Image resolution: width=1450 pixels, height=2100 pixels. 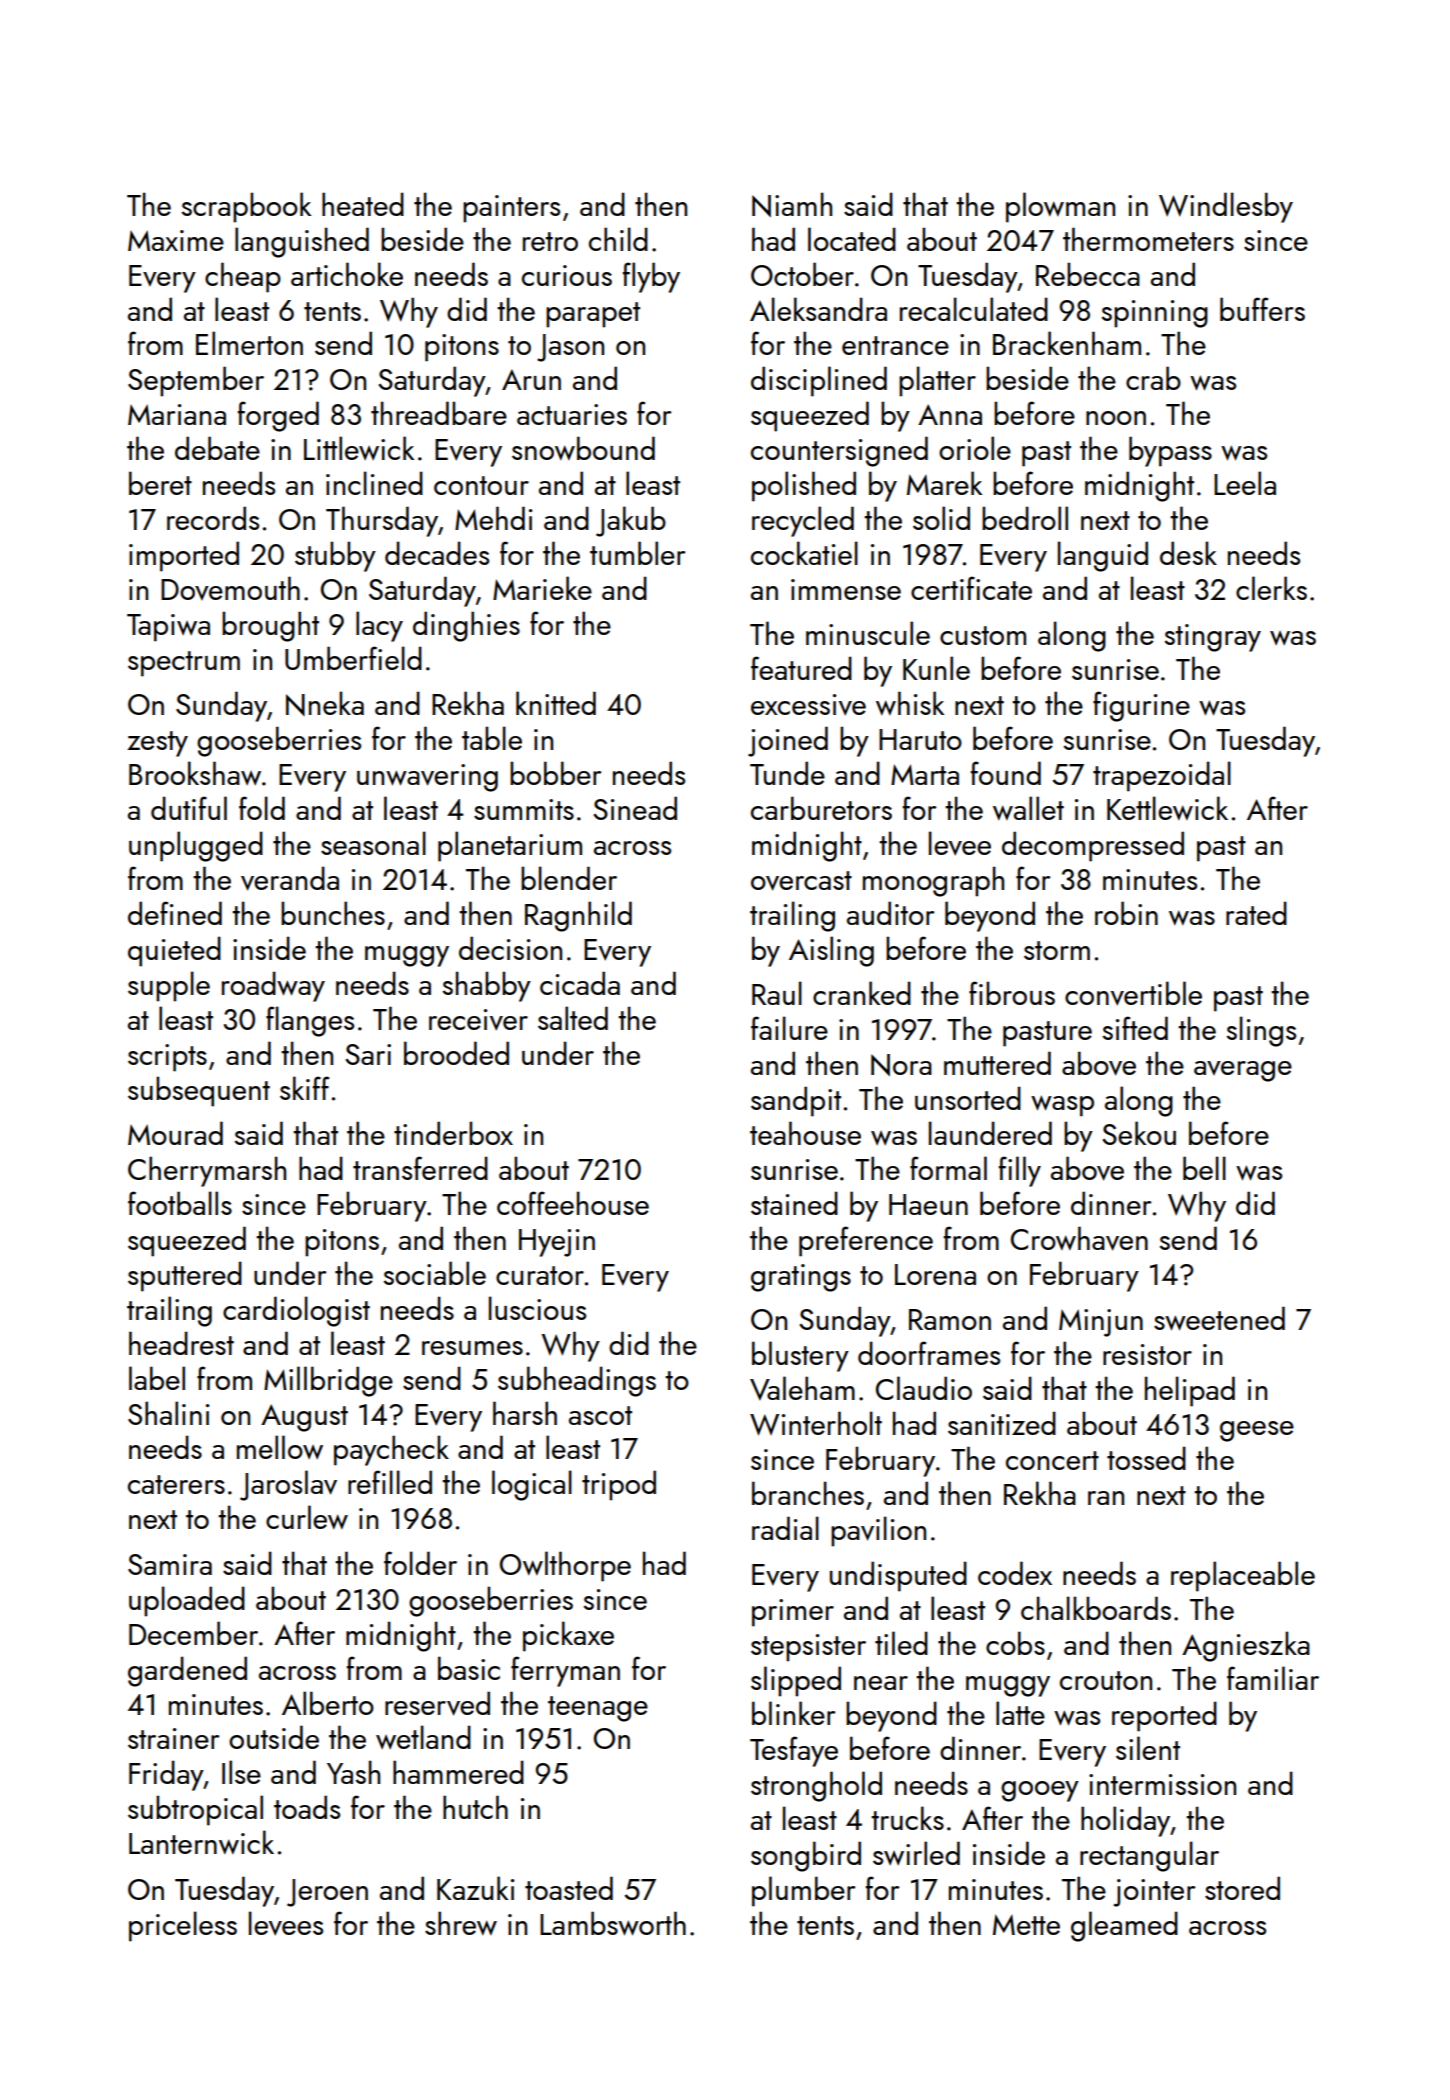 What do you see at coordinates (1212, 638) in the screenshot?
I see `stingray` at bounding box center [1212, 638].
